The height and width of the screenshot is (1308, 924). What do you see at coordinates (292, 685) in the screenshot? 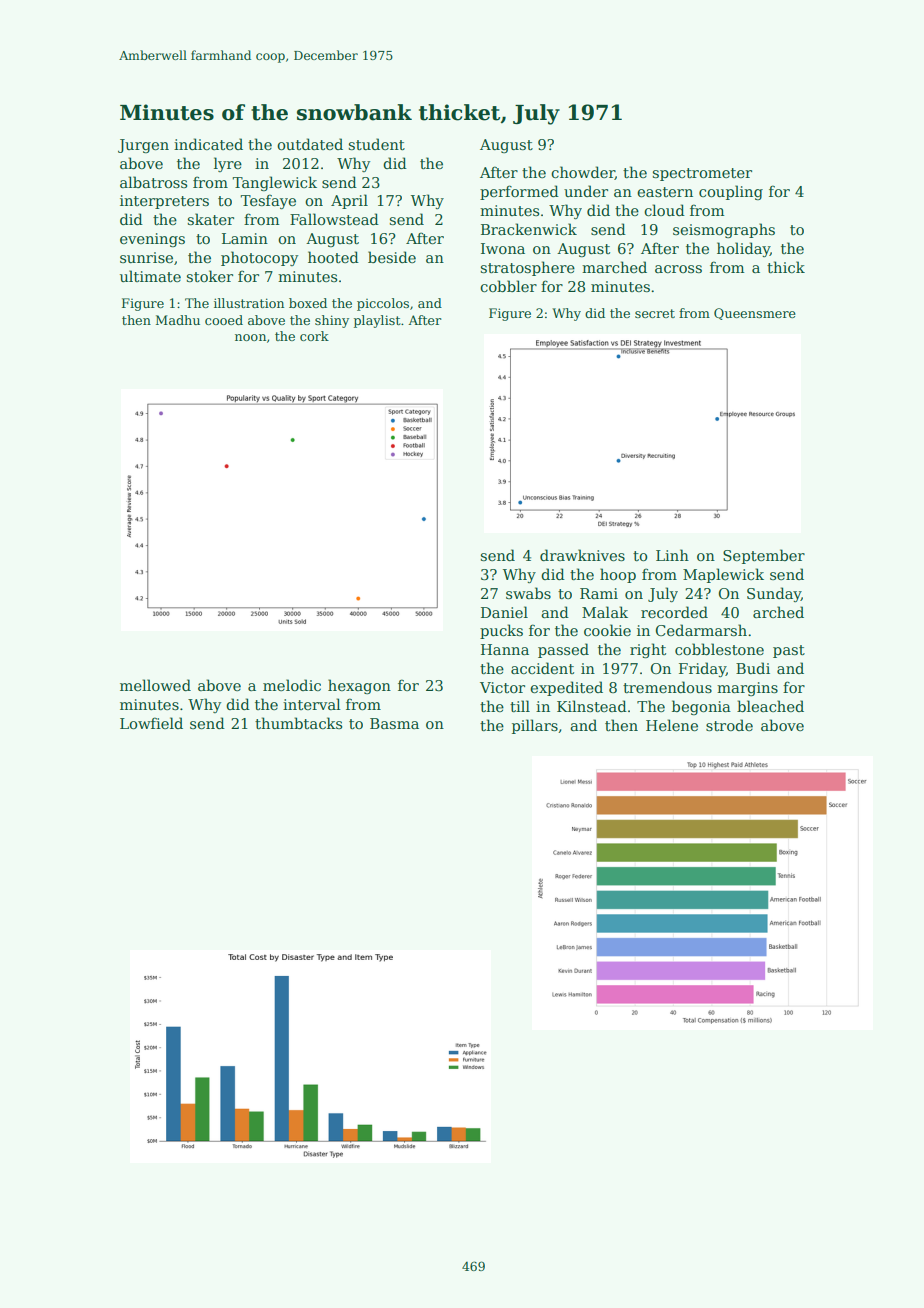
I see `melodic` at bounding box center [292, 685].
